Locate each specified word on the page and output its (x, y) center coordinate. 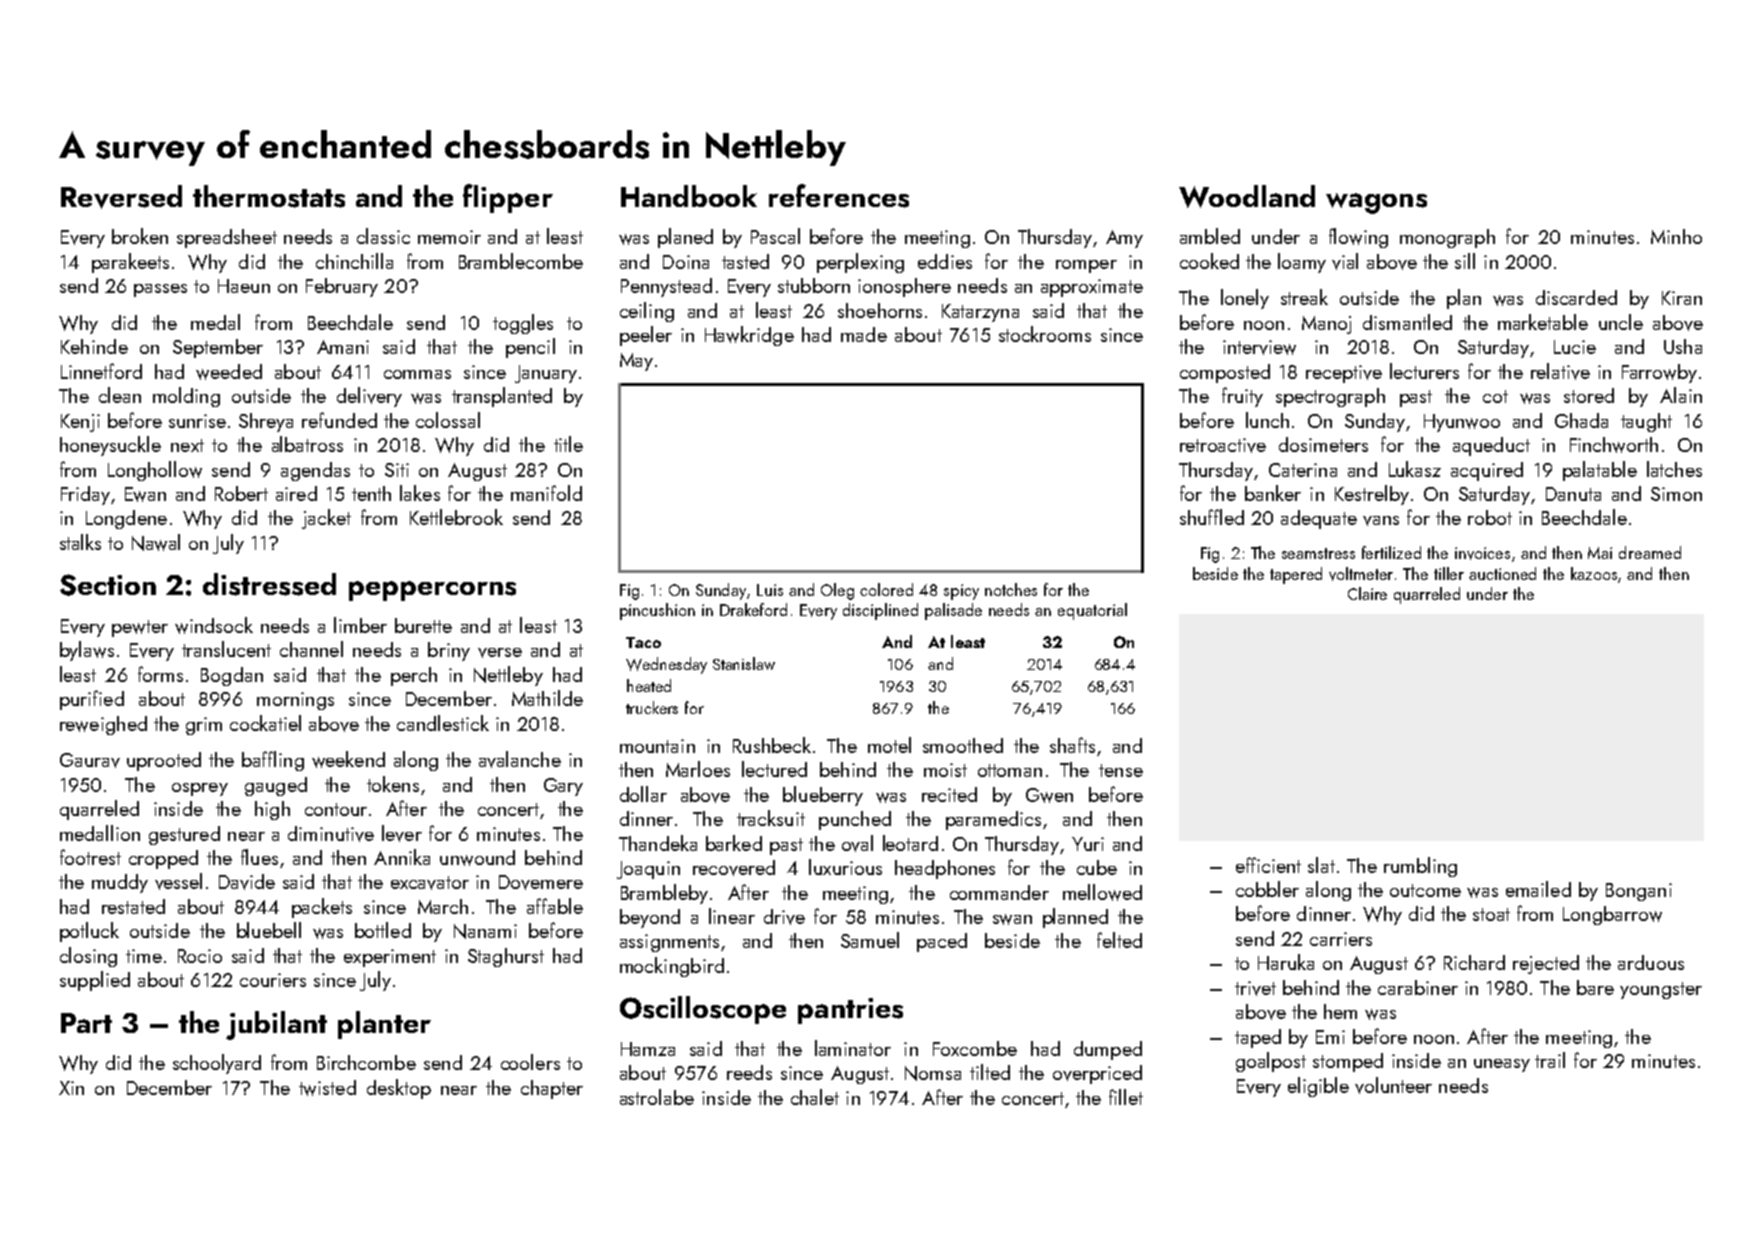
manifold (546, 493)
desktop (399, 1089)
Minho (1676, 236)
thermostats (269, 196)
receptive (1344, 374)
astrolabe (657, 1097)
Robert (241, 493)
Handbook (689, 196)
